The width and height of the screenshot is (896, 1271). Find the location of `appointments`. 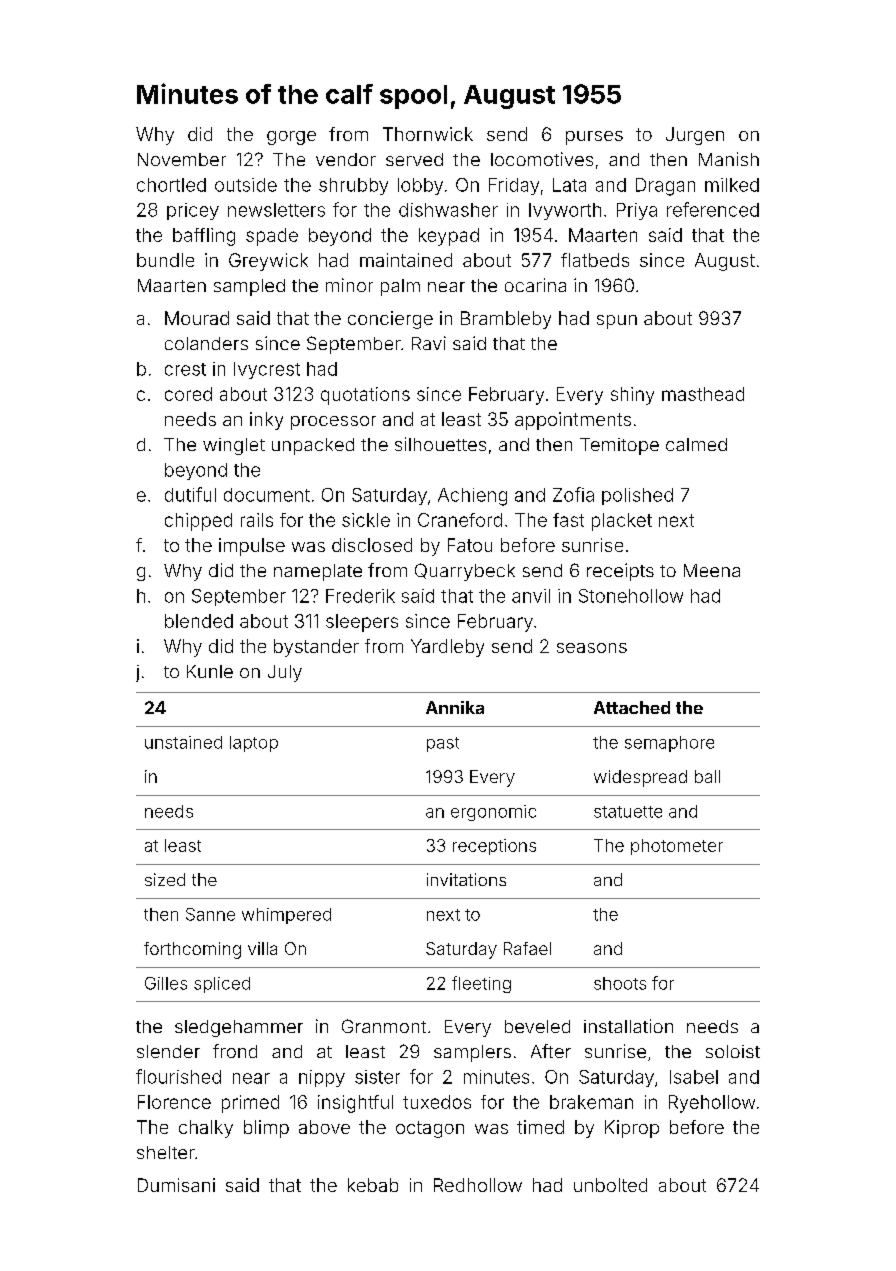

appointments is located at coordinates (573, 421).
